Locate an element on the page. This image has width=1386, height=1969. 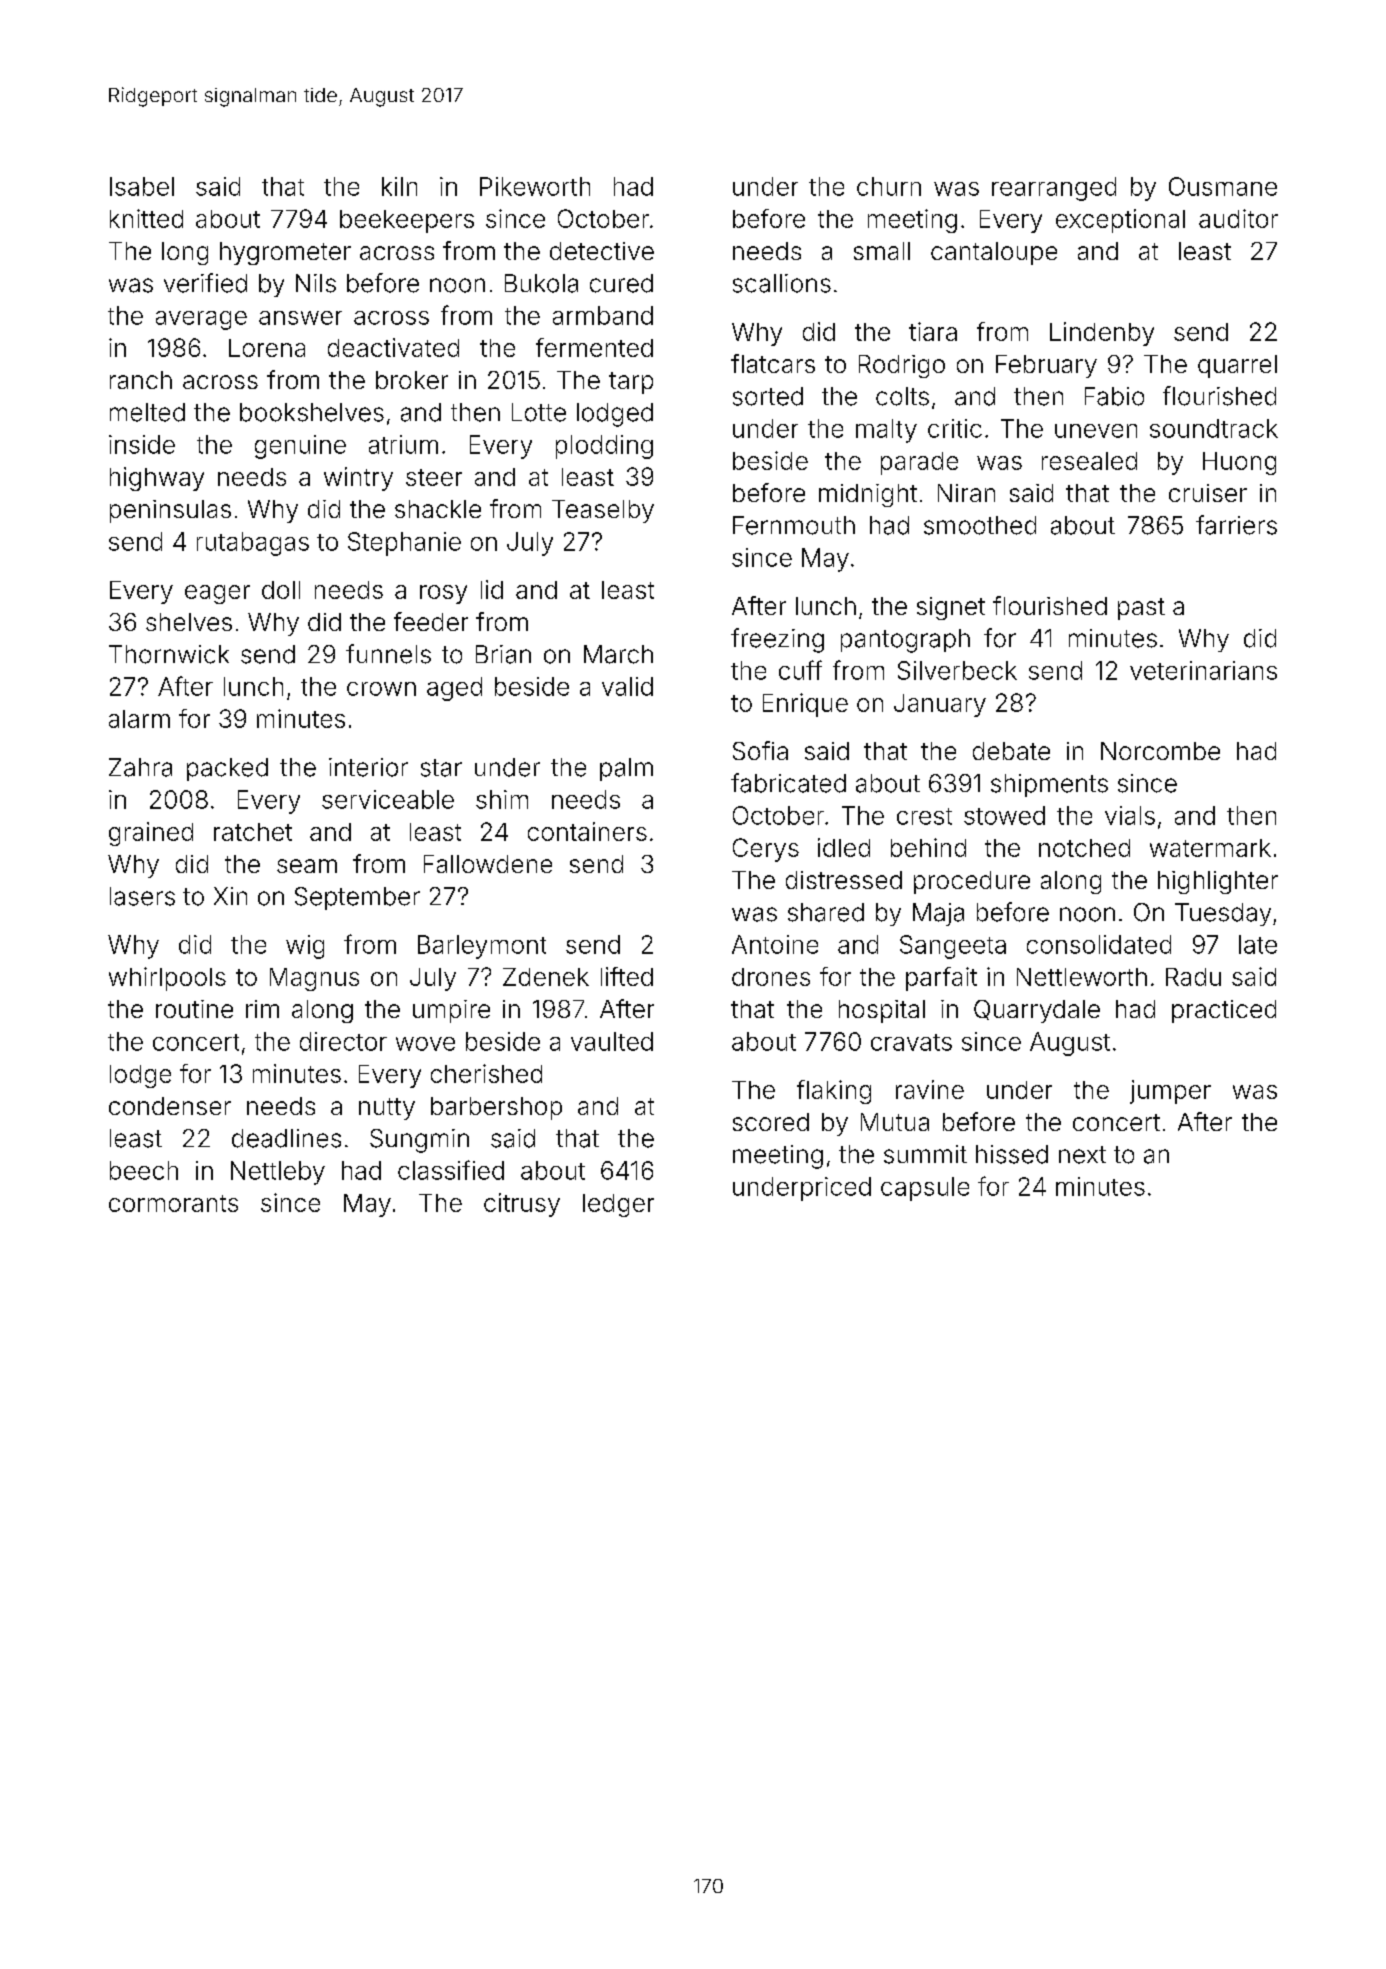
scallions is located at coordinates (782, 283).
